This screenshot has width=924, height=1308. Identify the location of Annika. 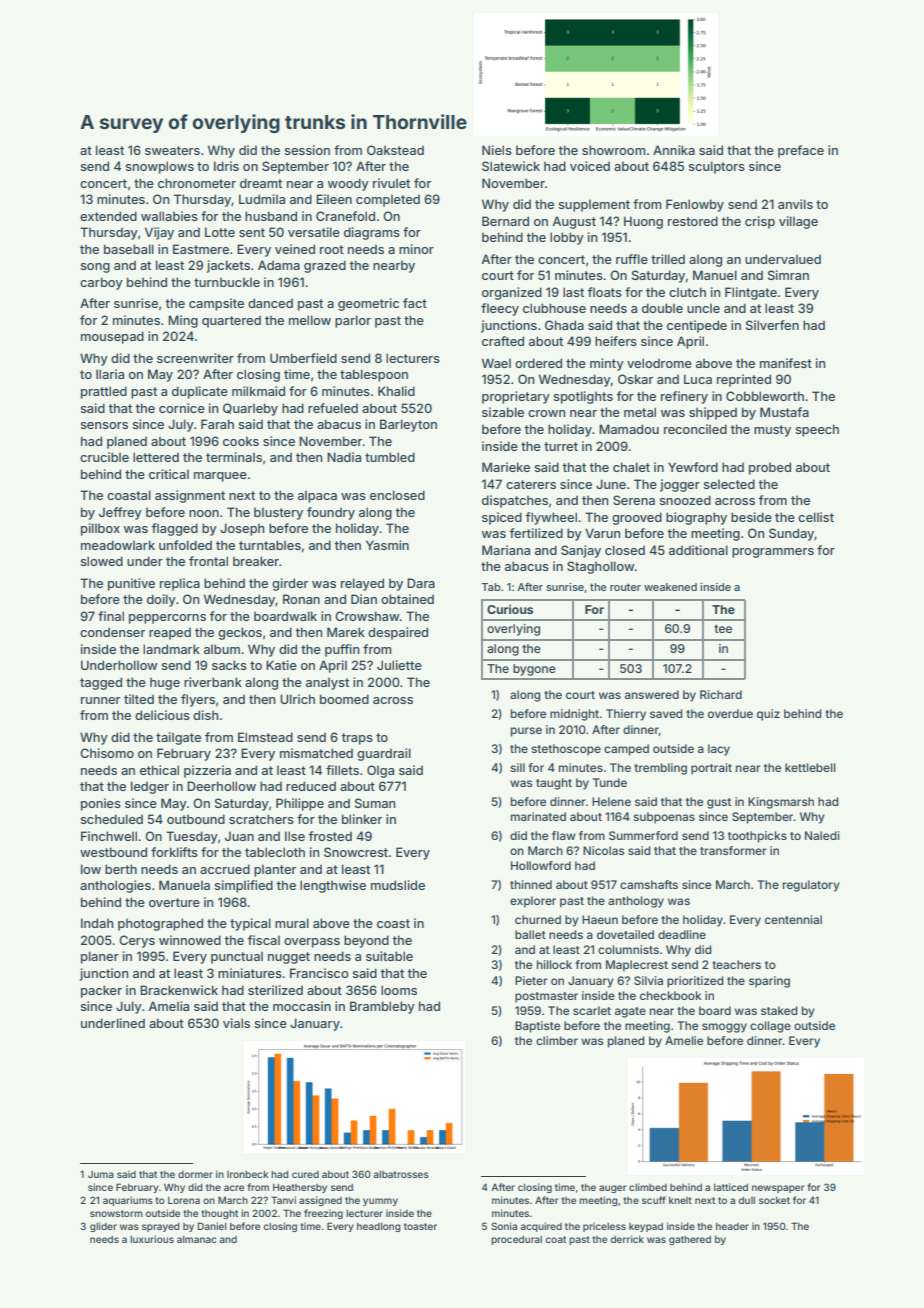
(674, 150).
